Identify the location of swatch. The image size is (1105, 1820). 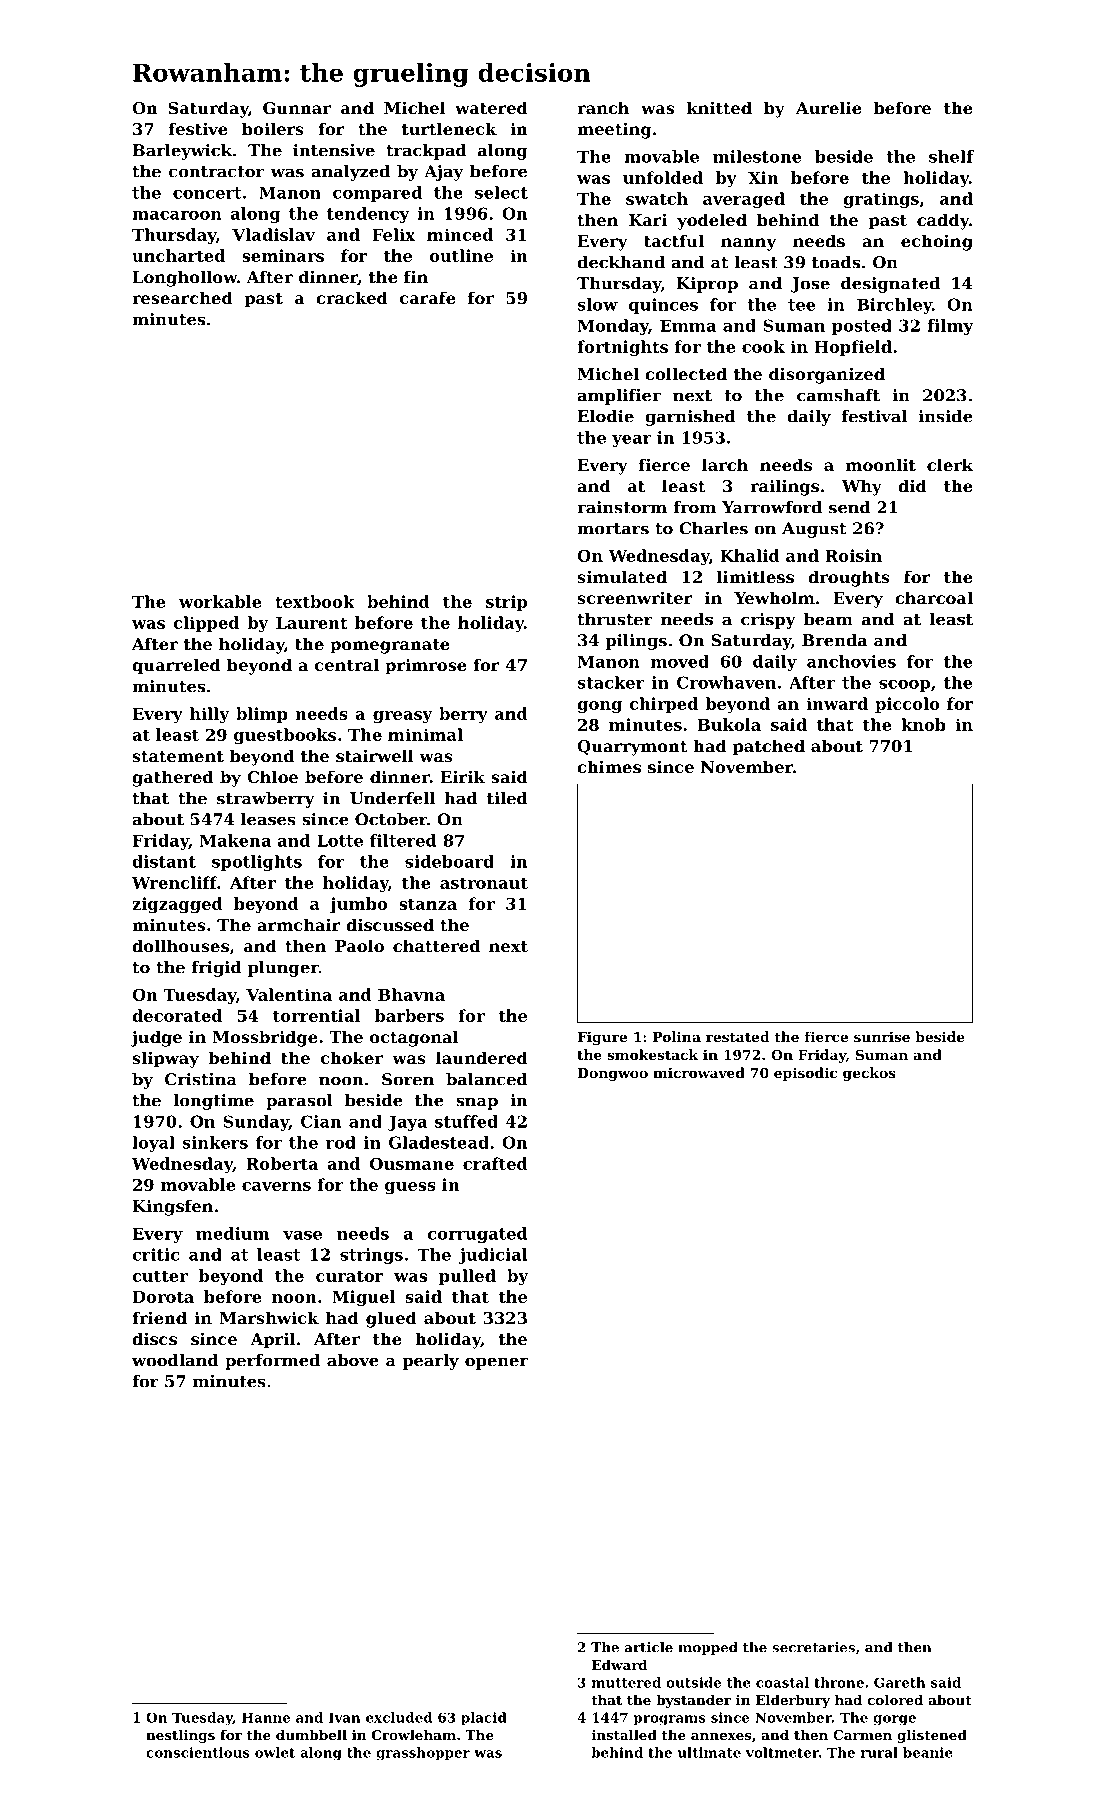
(657, 198).
